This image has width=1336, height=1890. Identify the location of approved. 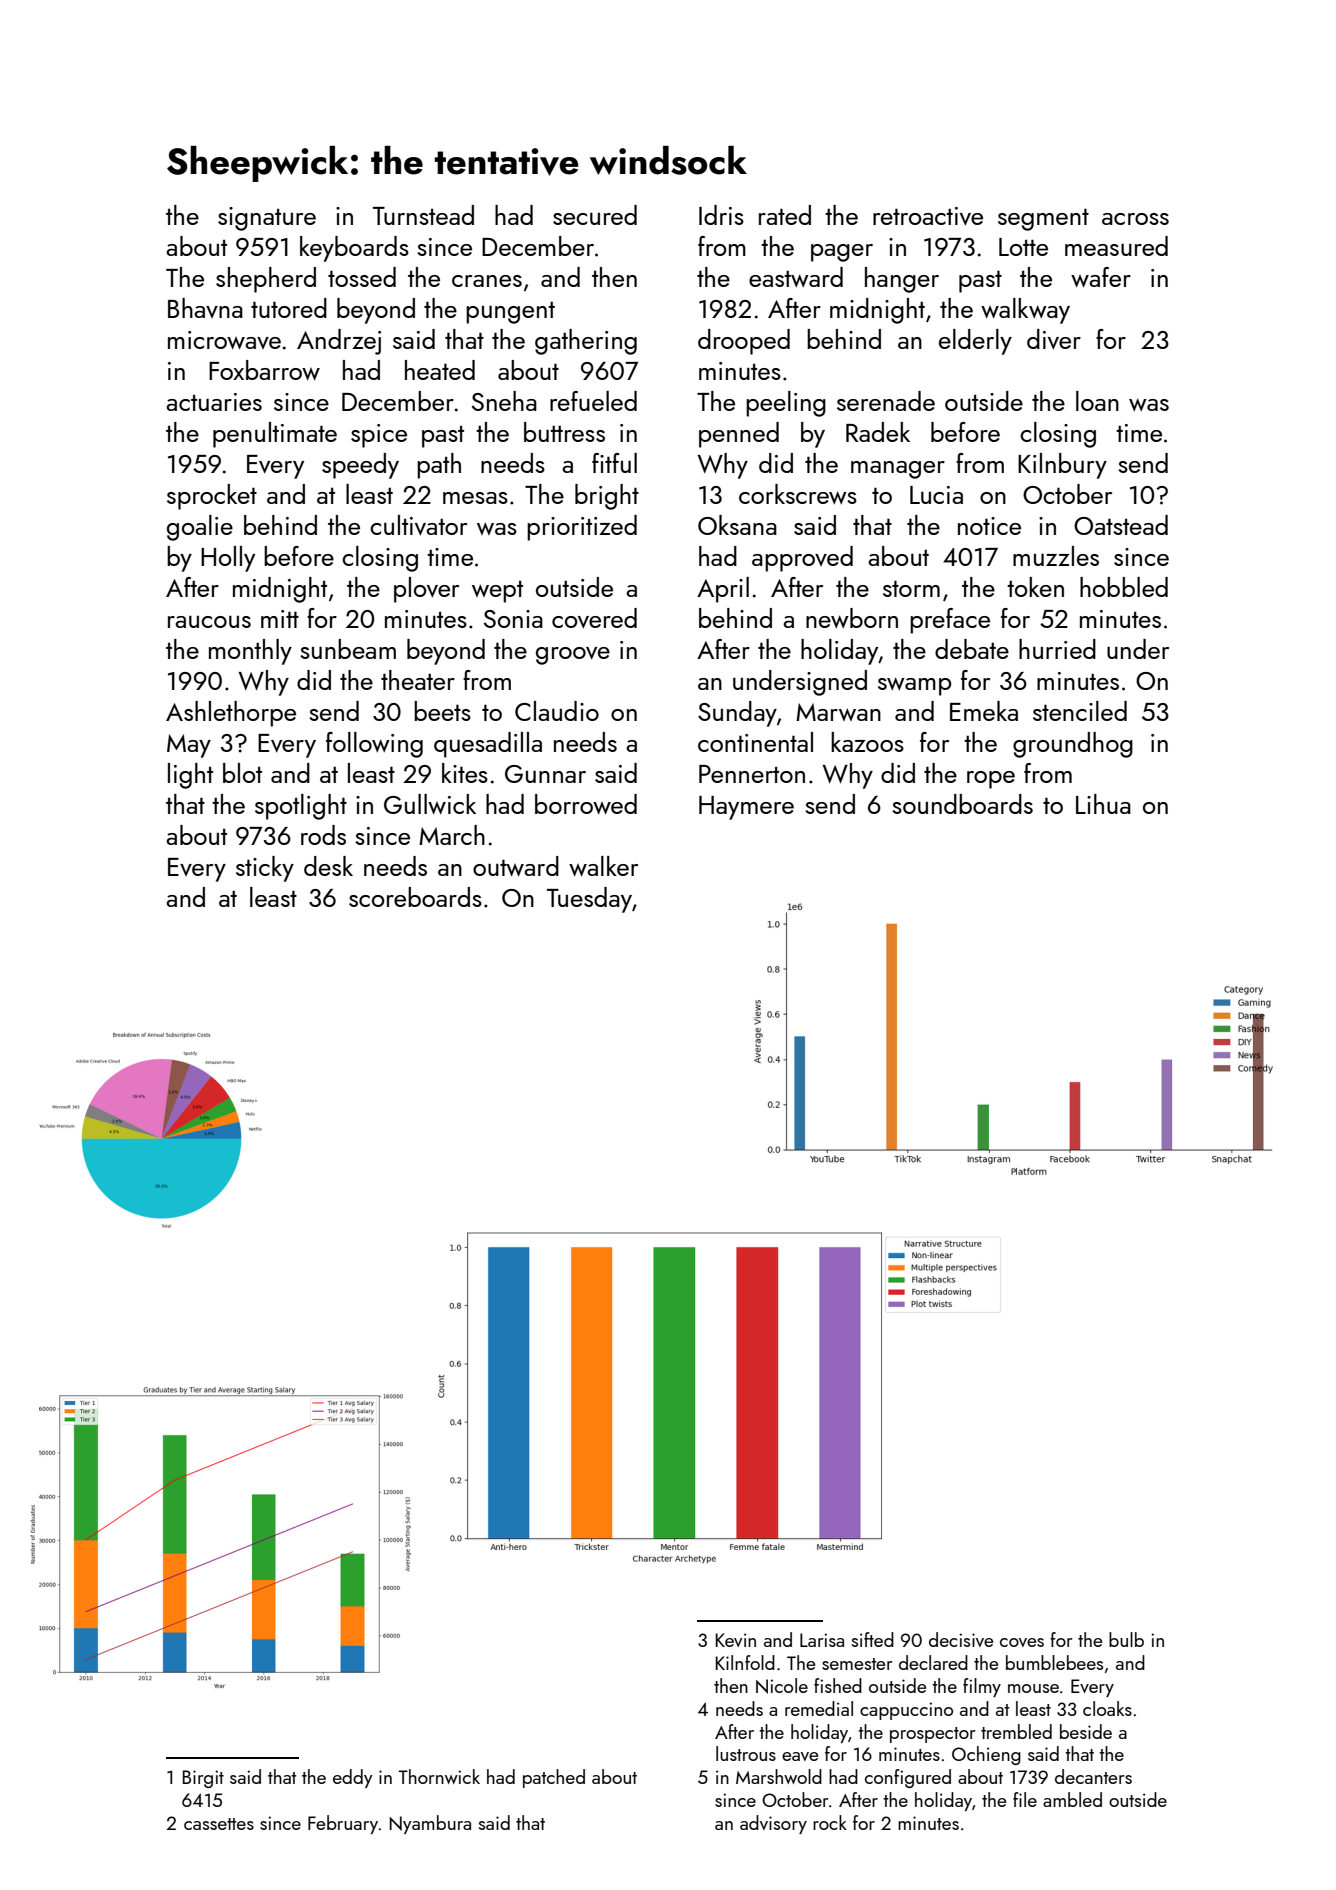
(802, 559).
